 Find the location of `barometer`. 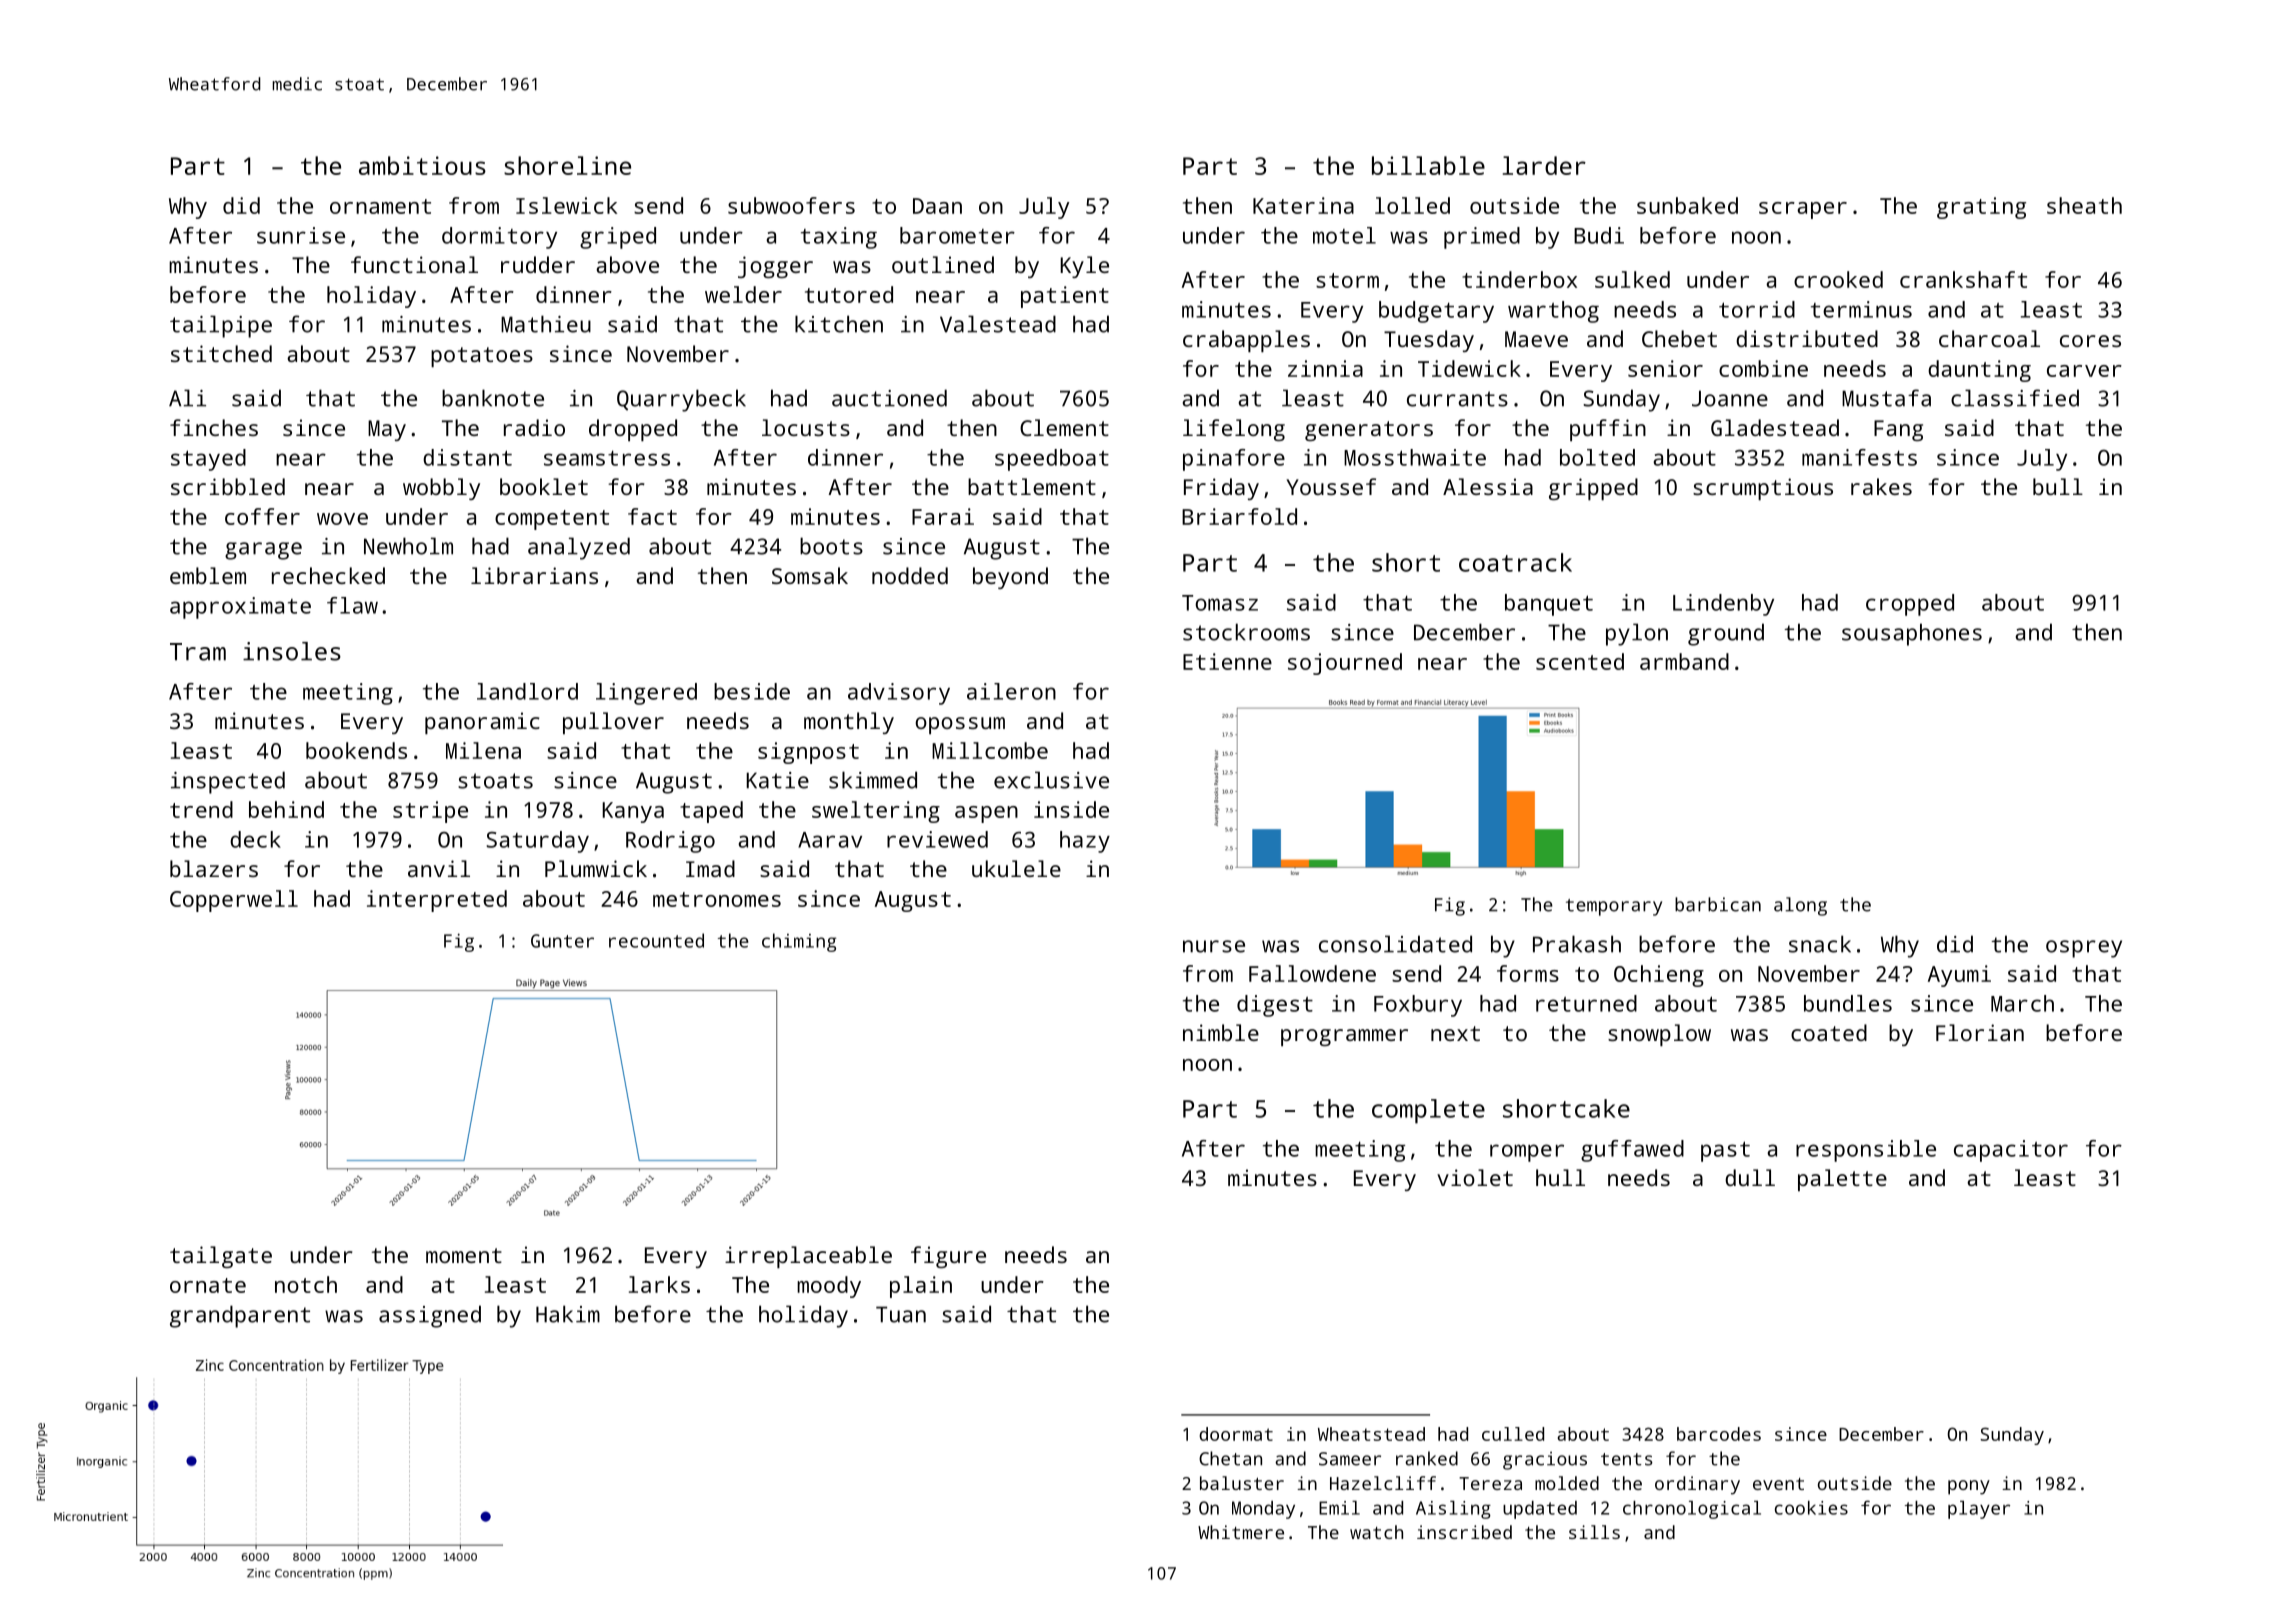

barometer is located at coordinates (957, 235).
